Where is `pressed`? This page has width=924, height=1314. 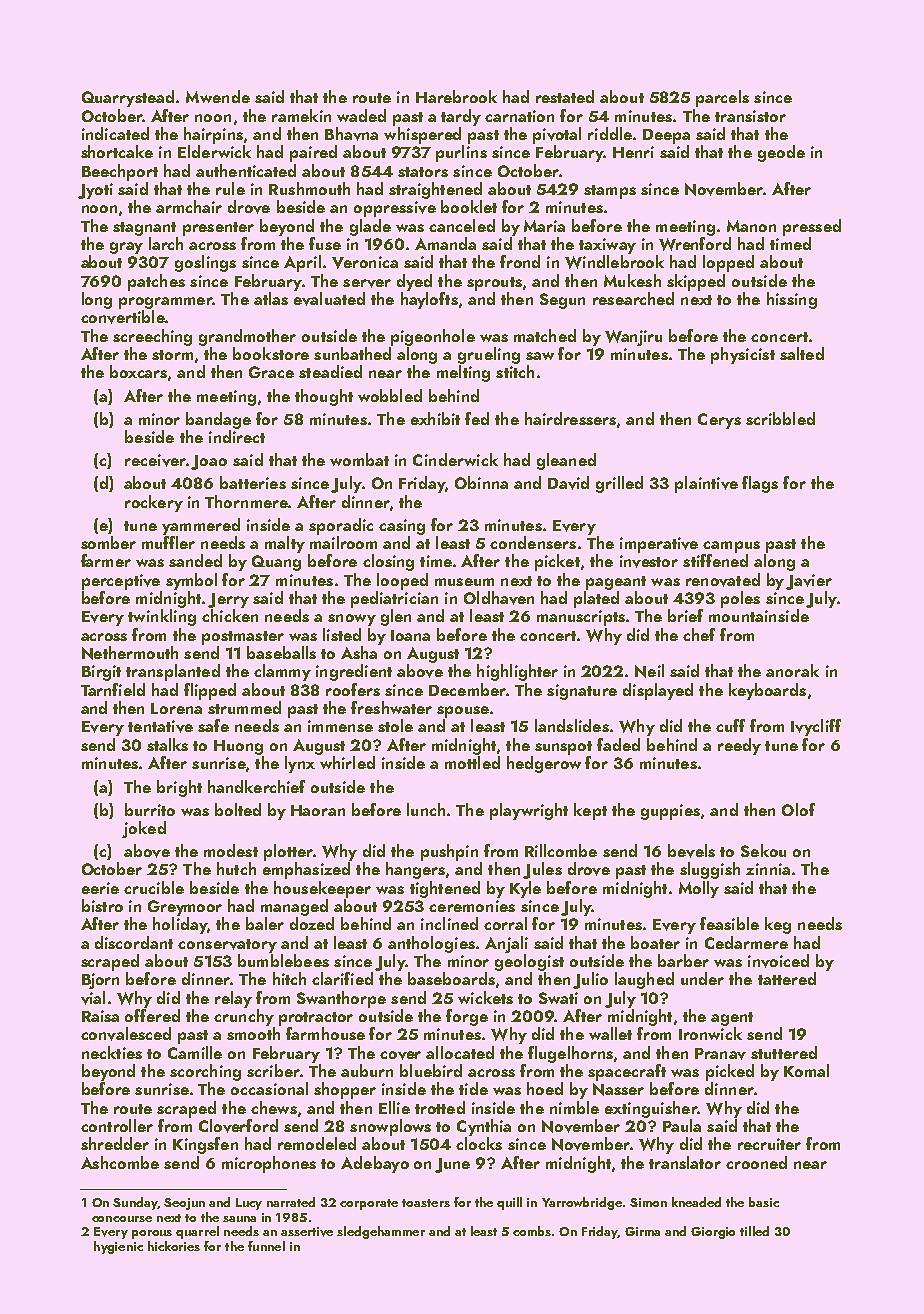
pressed is located at coordinates (812, 227).
